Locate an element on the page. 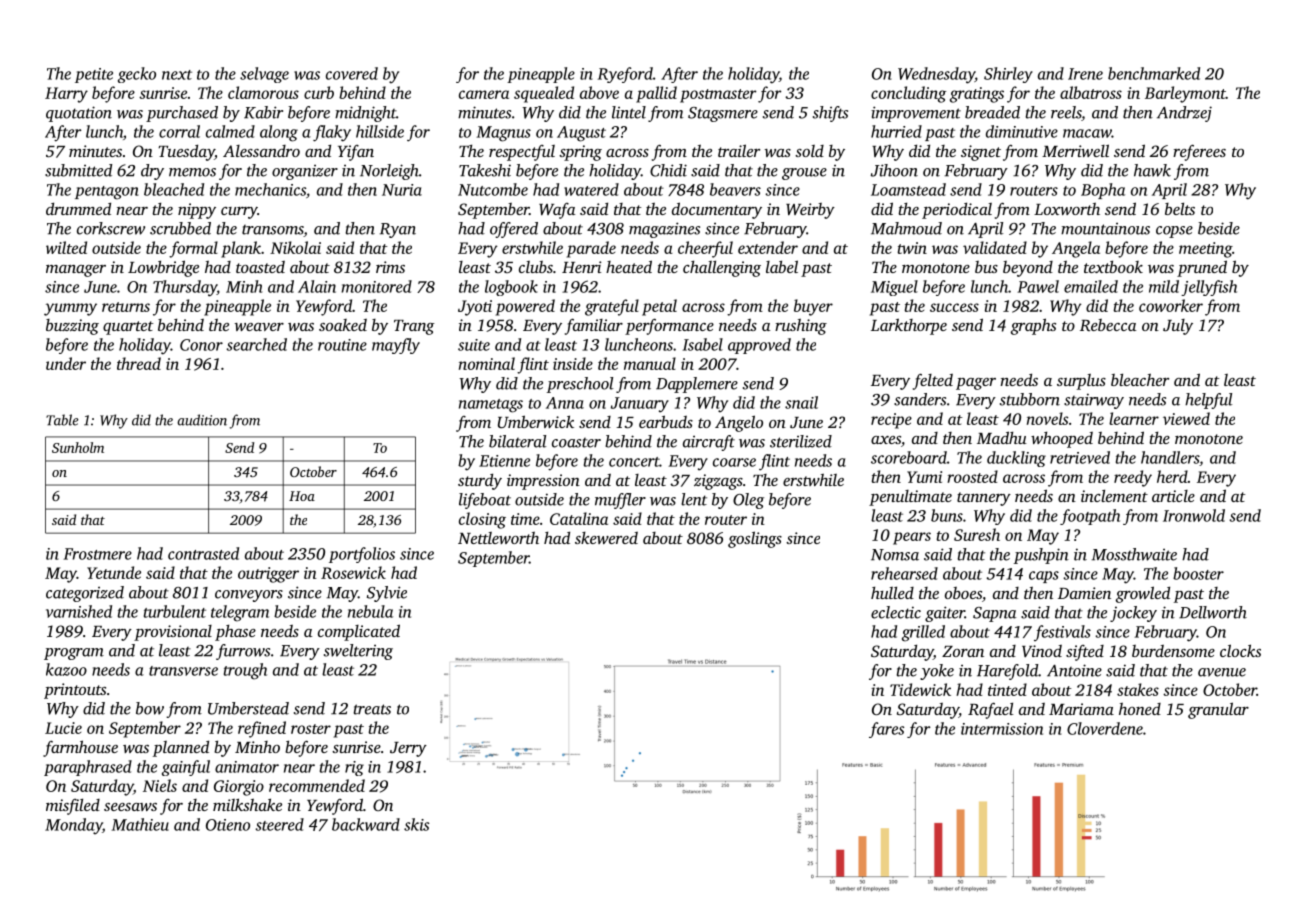 This page has width=1308, height=924. grouse is located at coordinates (804, 174).
